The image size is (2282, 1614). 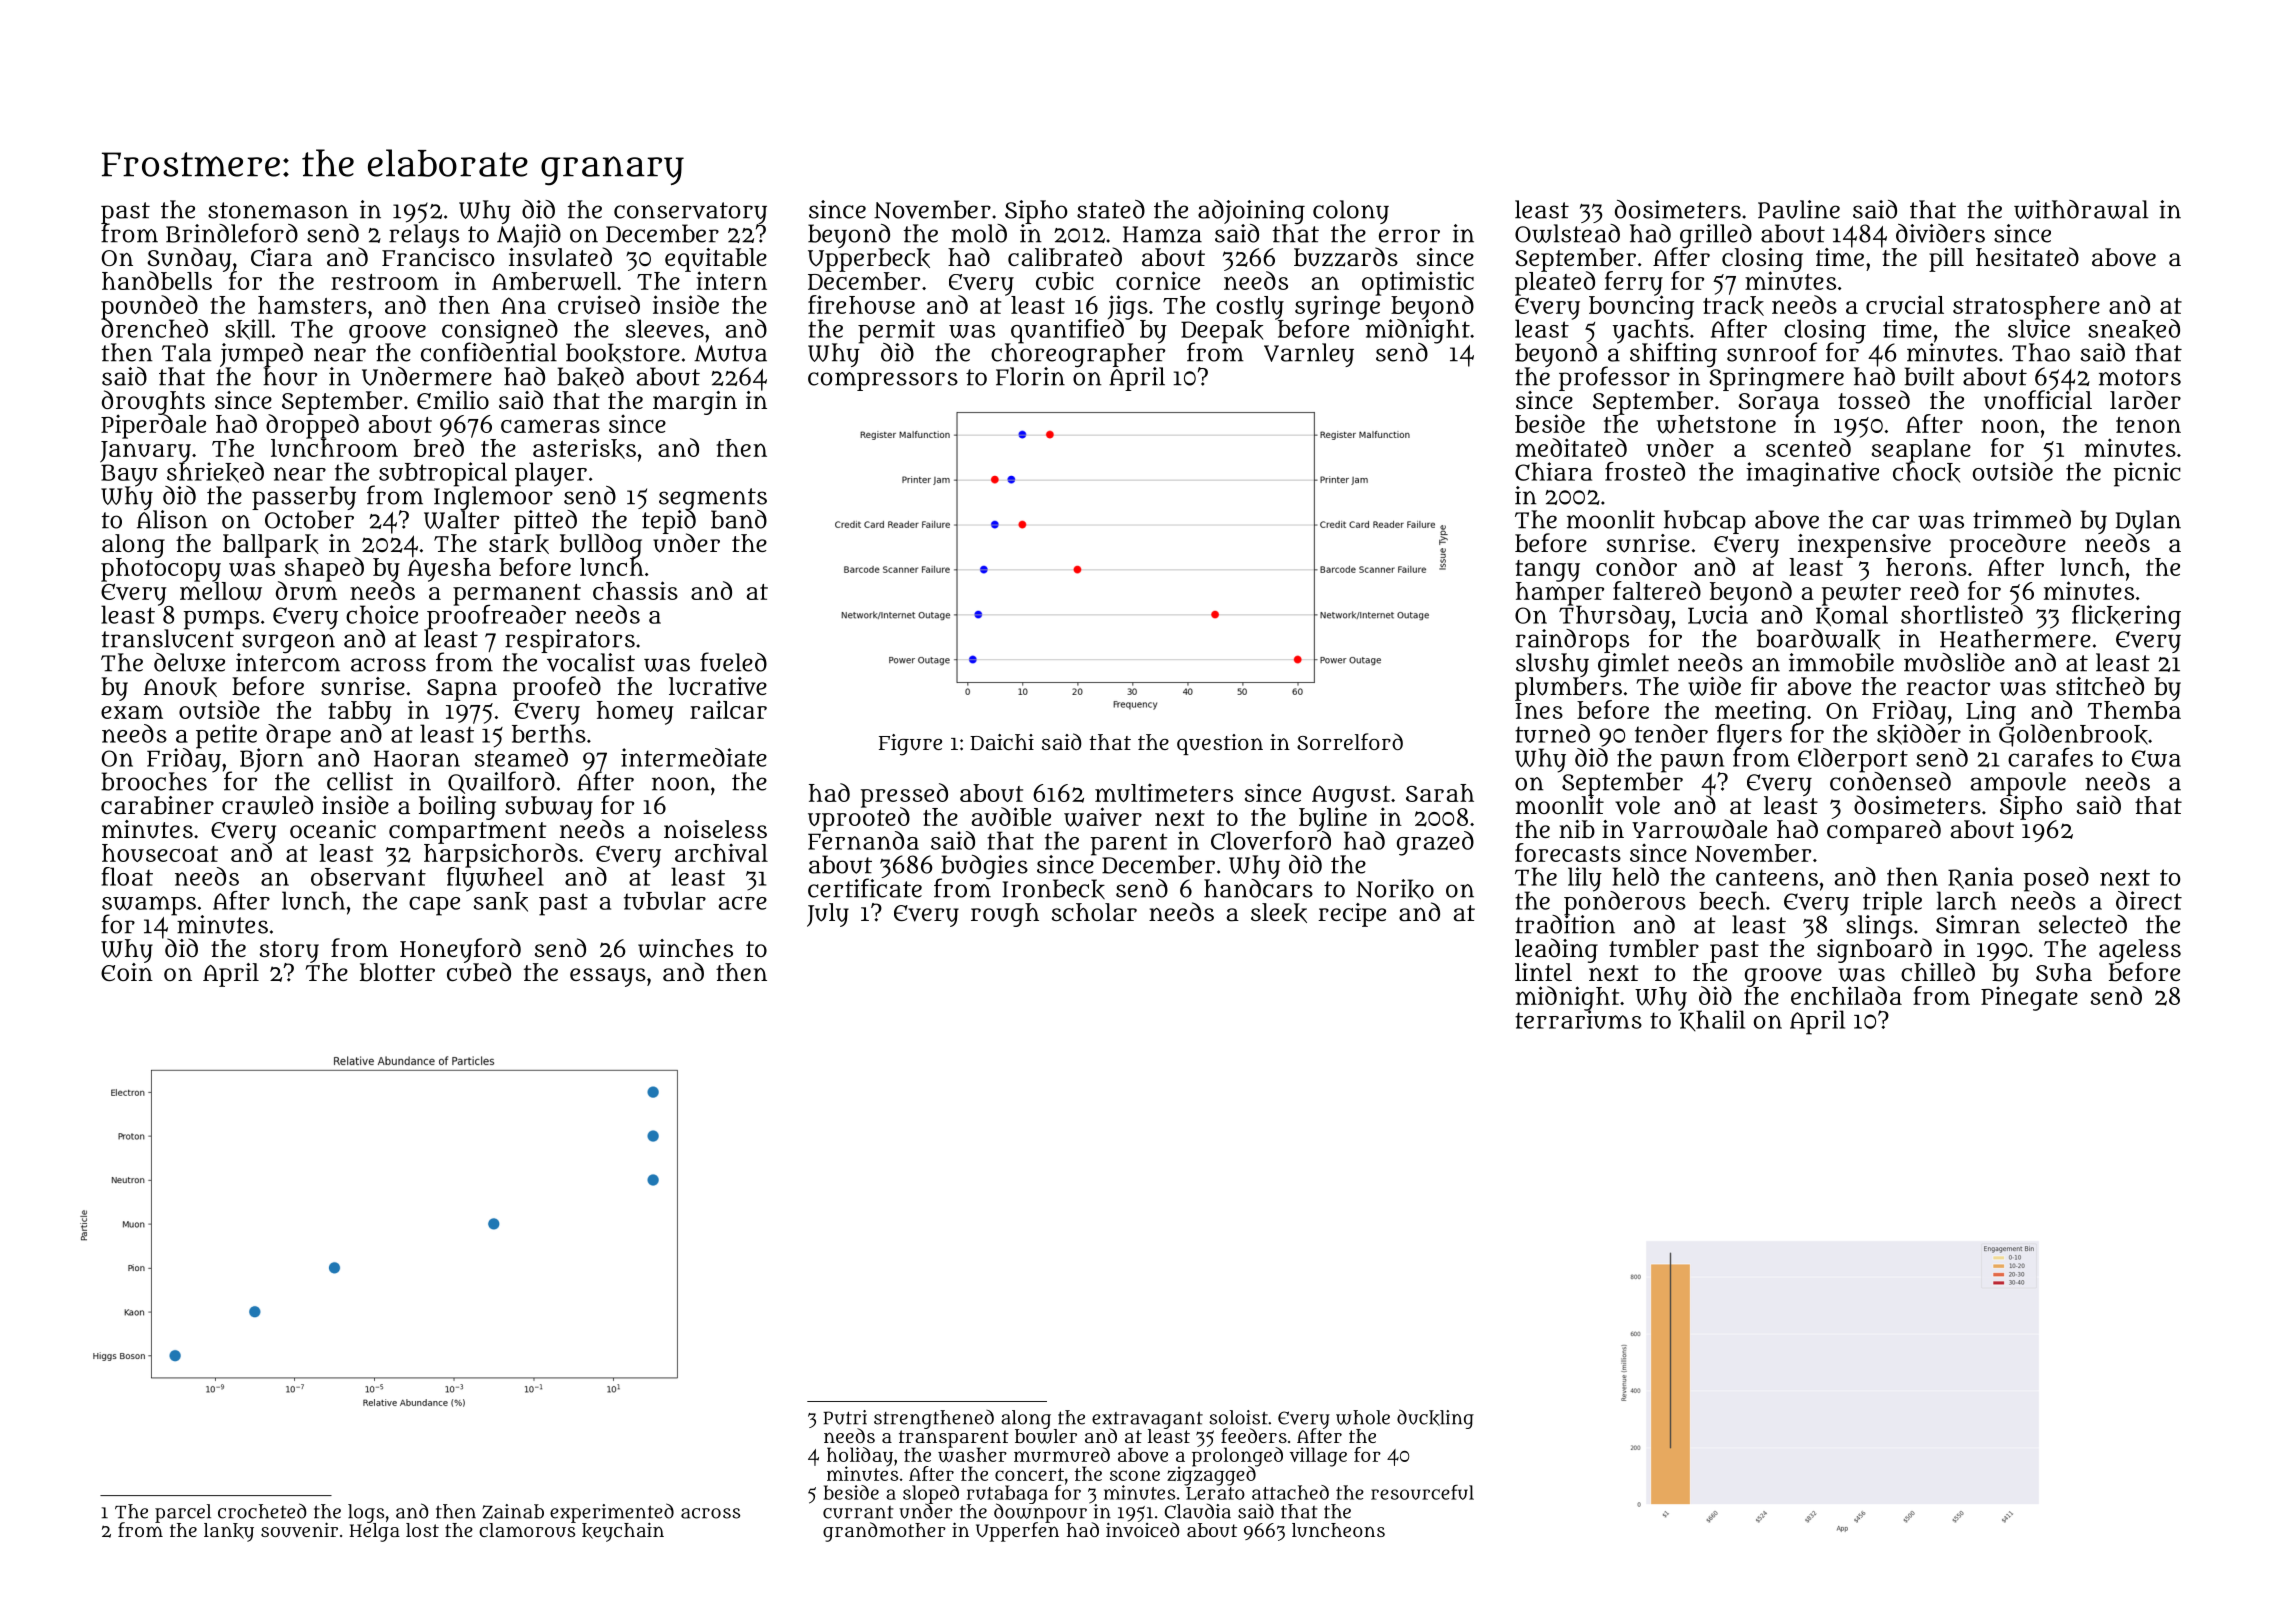 I want to click on Putri, so click(x=845, y=1417).
